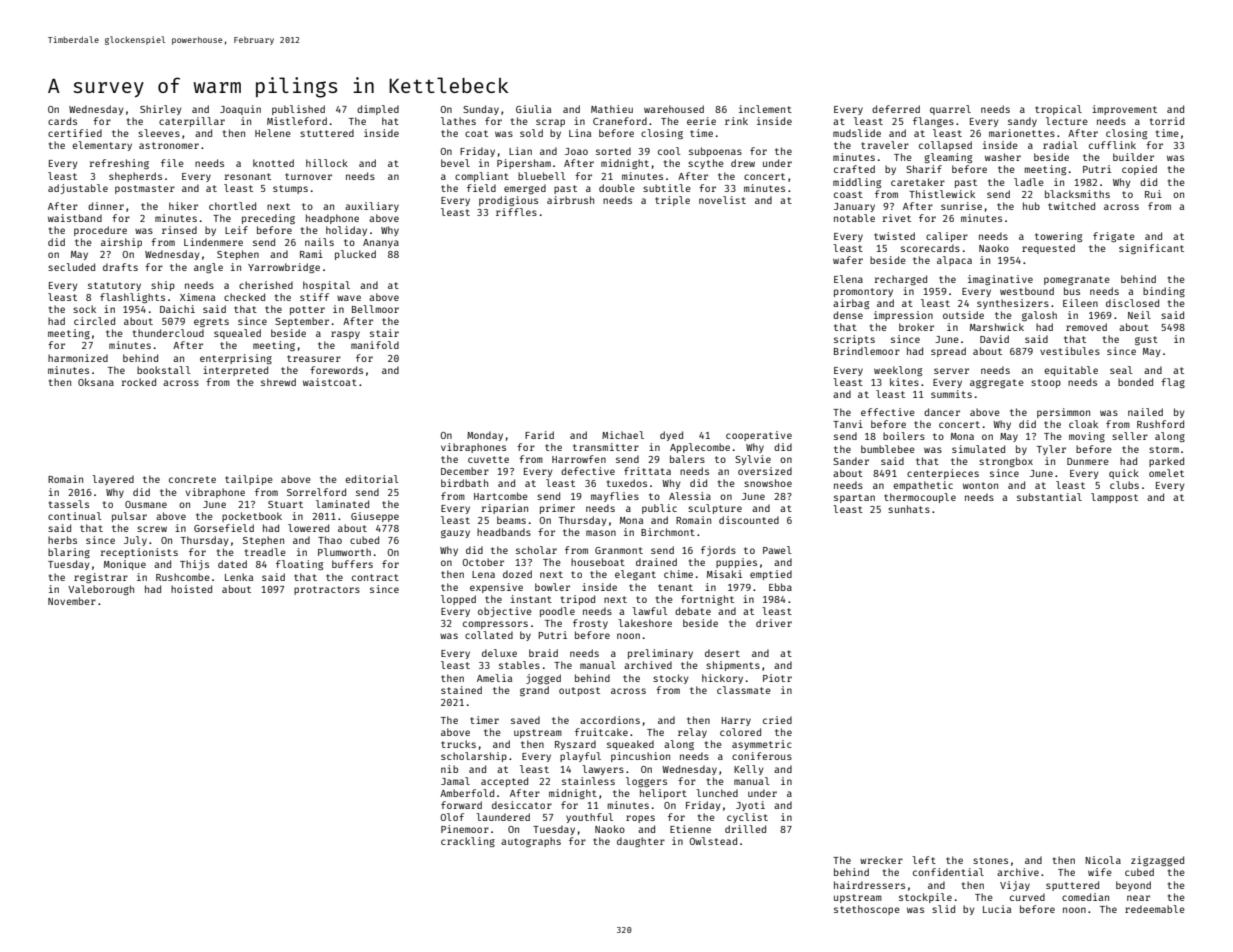 This screenshot has width=1233, height=952. I want to click on crackling, so click(468, 842).
